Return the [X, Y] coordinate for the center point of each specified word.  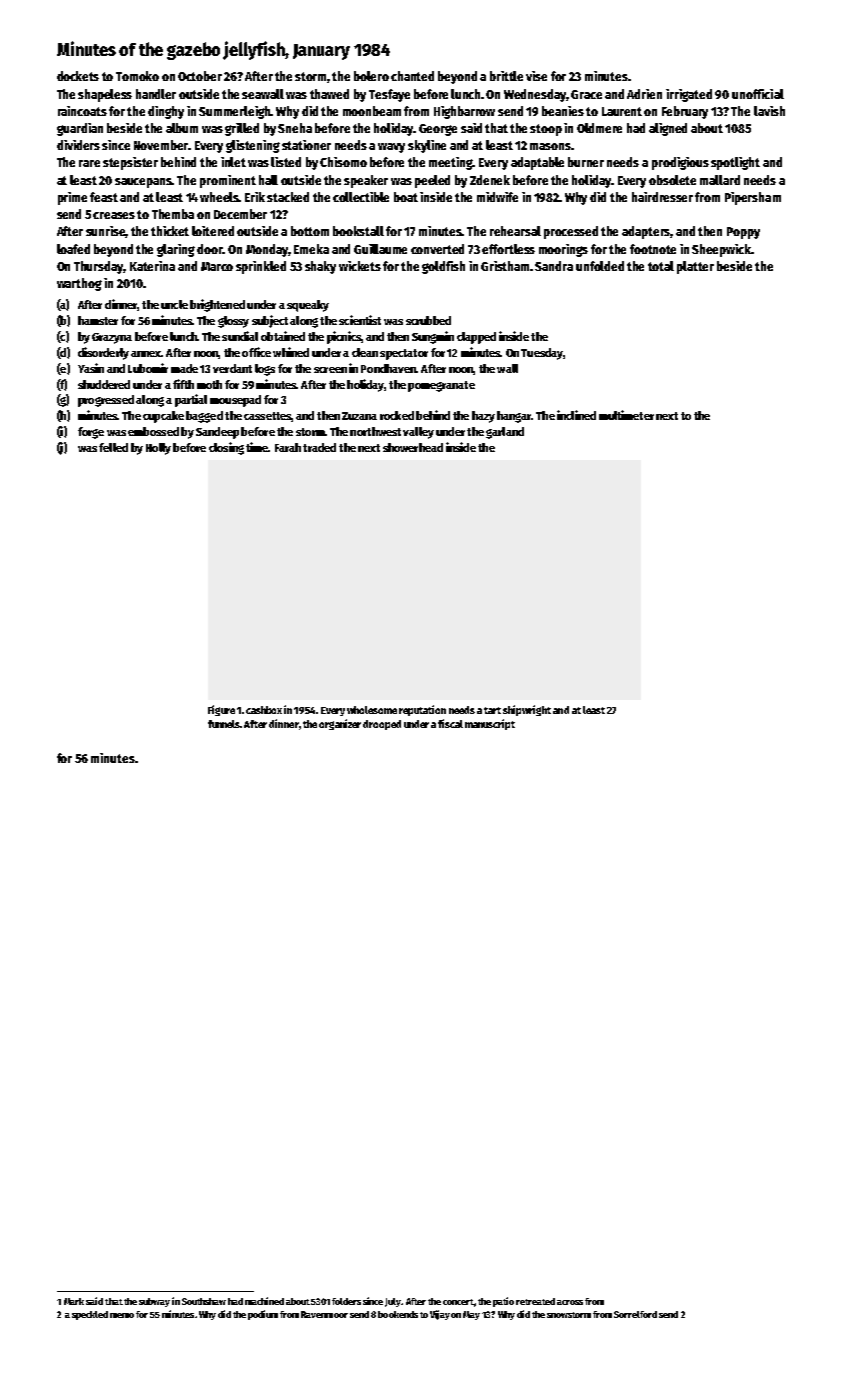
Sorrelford [635, 1314]
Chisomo [343, 162]
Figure [221, 710]
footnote [653, 249]
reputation [422, 710]
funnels [224, 724]
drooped [382, 725]
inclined [576, 415]
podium [263, 1315]
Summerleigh [235, 112]
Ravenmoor [324, 1314]
